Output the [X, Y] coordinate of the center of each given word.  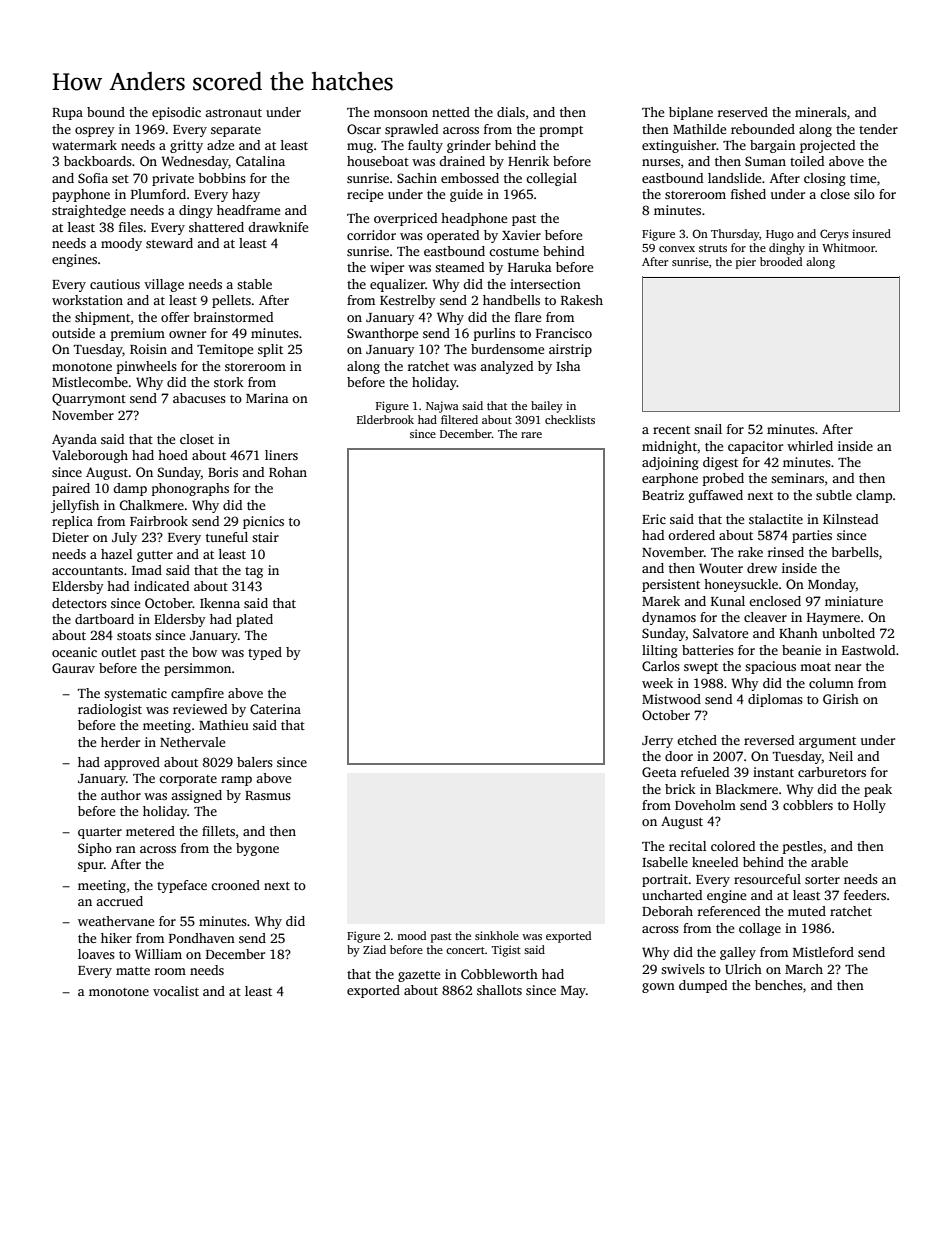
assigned [196, 796]
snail [708, 429]
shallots [499, 990]
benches [779, 985]
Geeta [659, 772]
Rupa [67, 114]
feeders [865, 895]
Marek [661, 601]
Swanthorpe [382, 334]
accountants [87, 571]
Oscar [364, 129]
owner [187, 334]
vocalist [176, 991]
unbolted [848, 633]
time [863, 178]
